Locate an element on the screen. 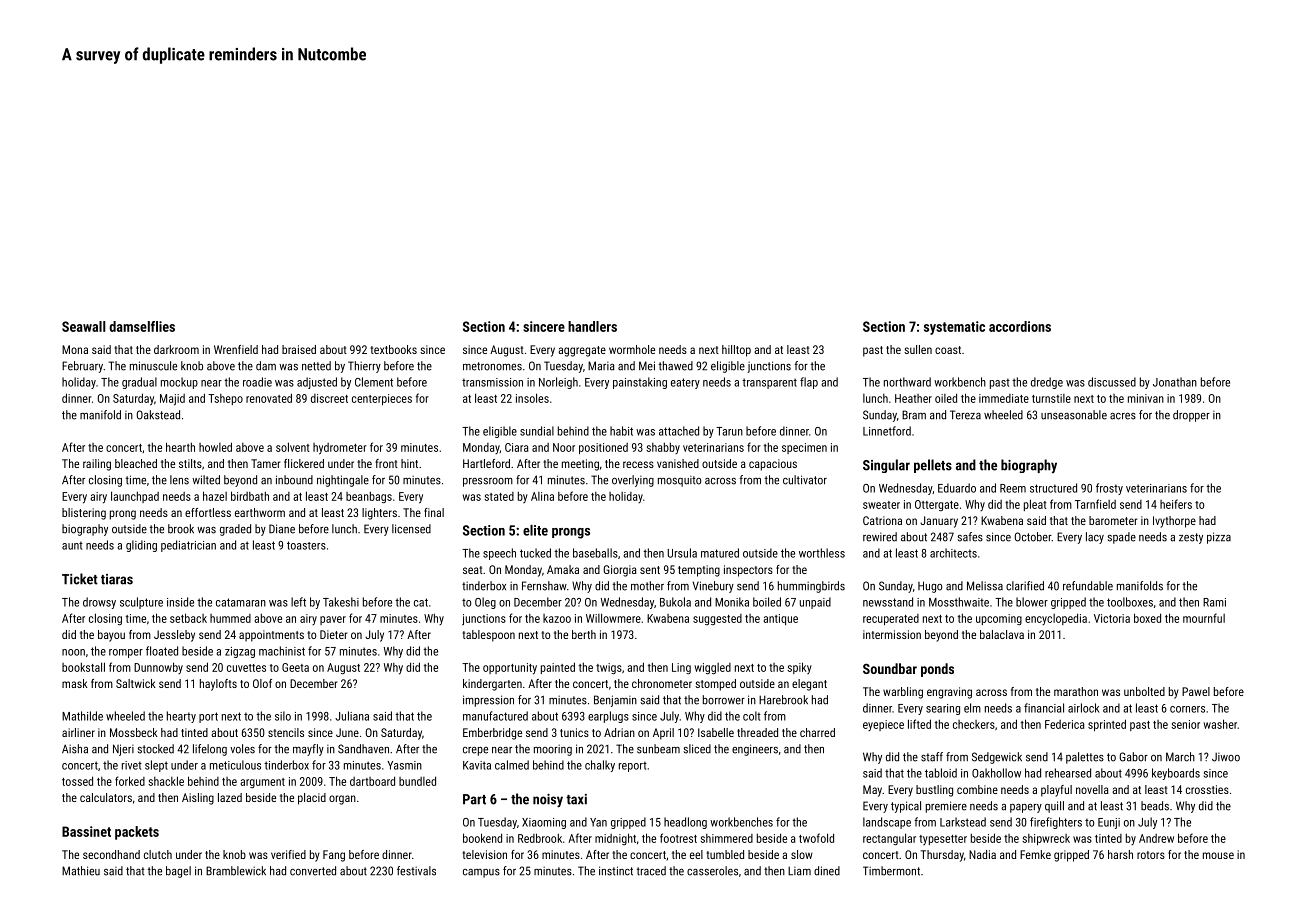 Image resolution: width=1308 pixels, height=924 pixels. zesty is located at coordinates (1191, 538).
